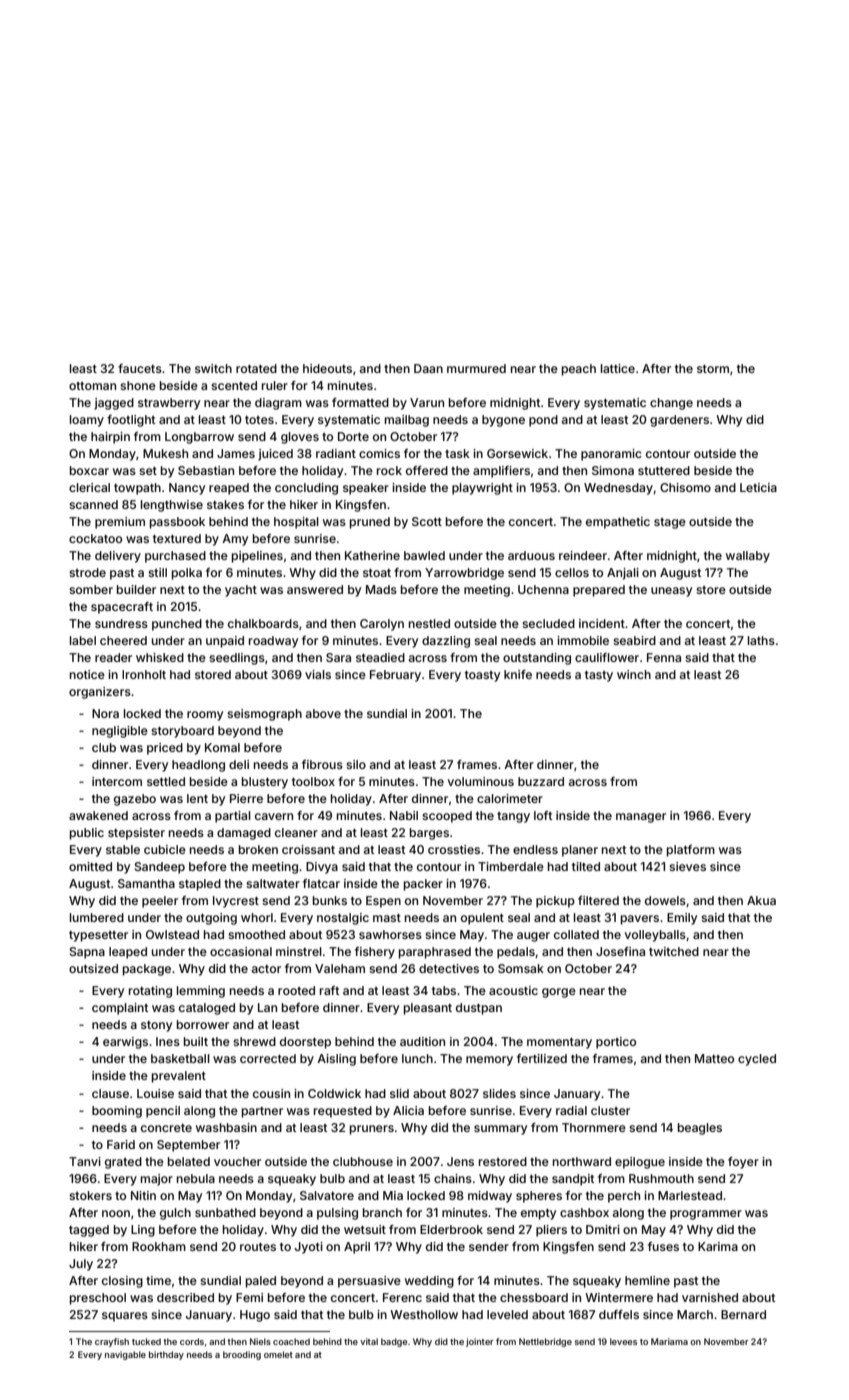  What do you see at coordinates (548, 623) in the page?
I see `secluded` at bounding box center [548, 623].
